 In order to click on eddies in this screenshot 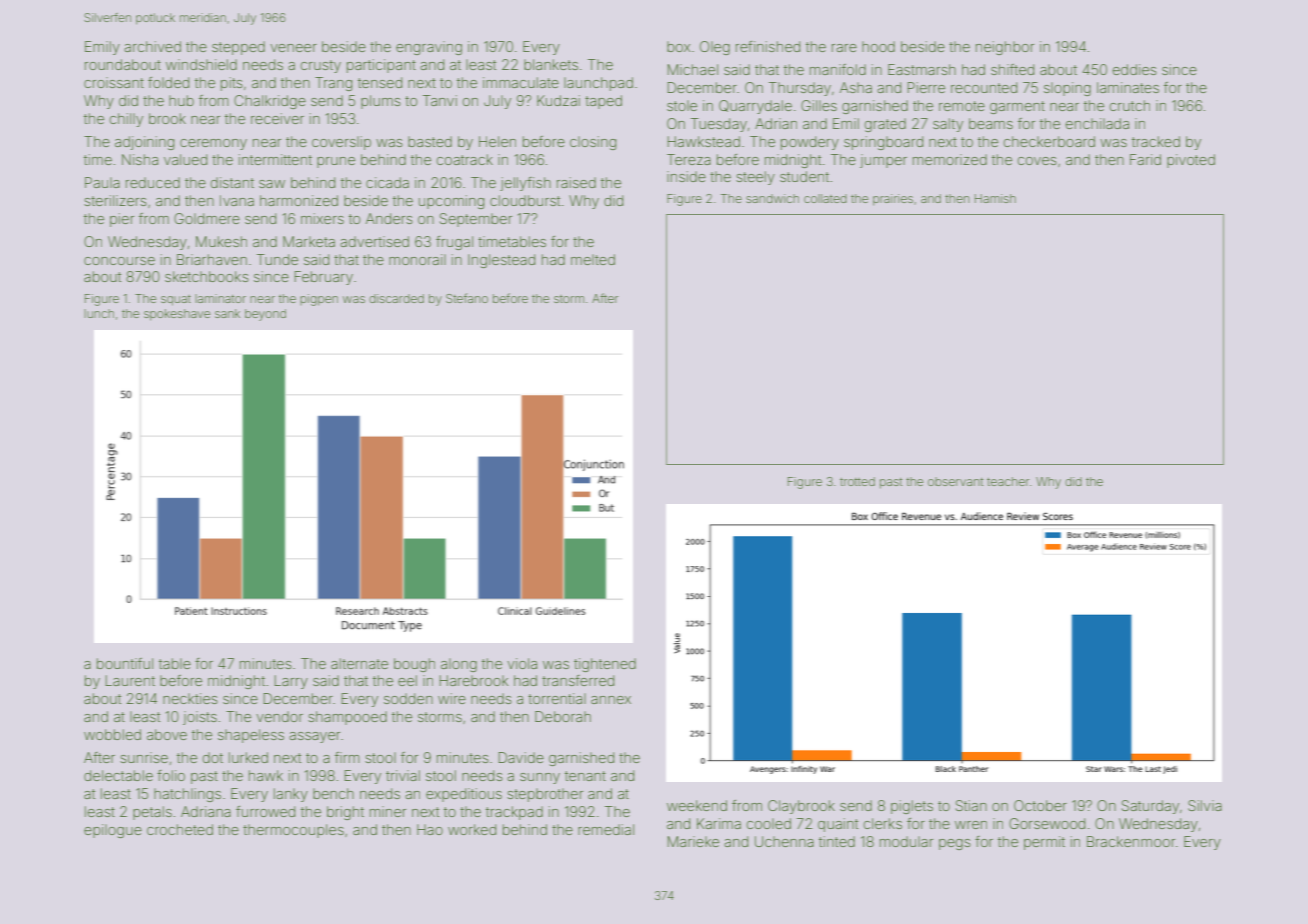, I will do `click(1135, 69)`.
